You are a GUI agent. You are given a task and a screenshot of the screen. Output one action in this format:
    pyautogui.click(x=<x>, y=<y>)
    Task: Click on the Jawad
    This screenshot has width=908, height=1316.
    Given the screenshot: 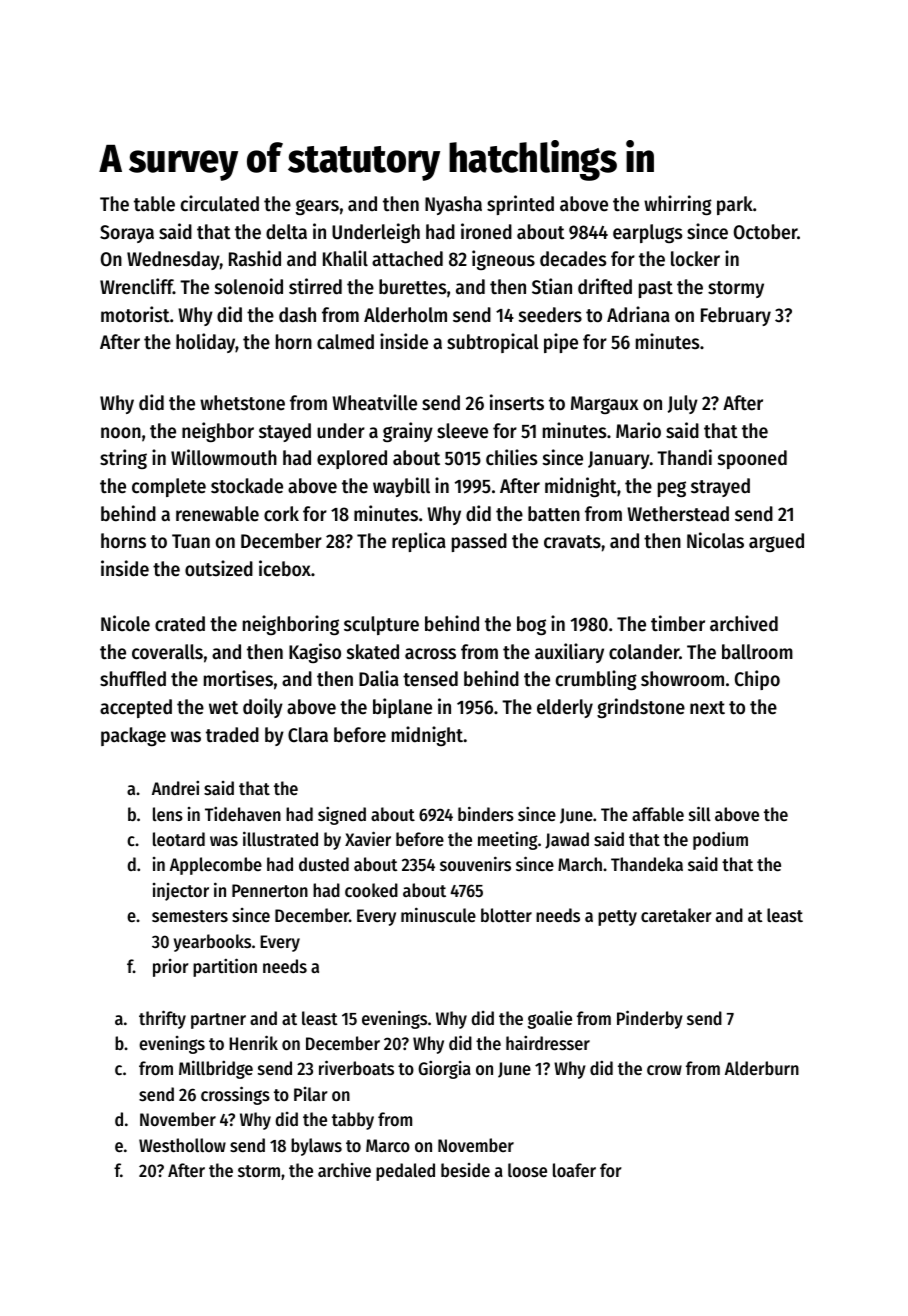 What is the action you would take?
    pyautogui.click(x=567, y=840)
